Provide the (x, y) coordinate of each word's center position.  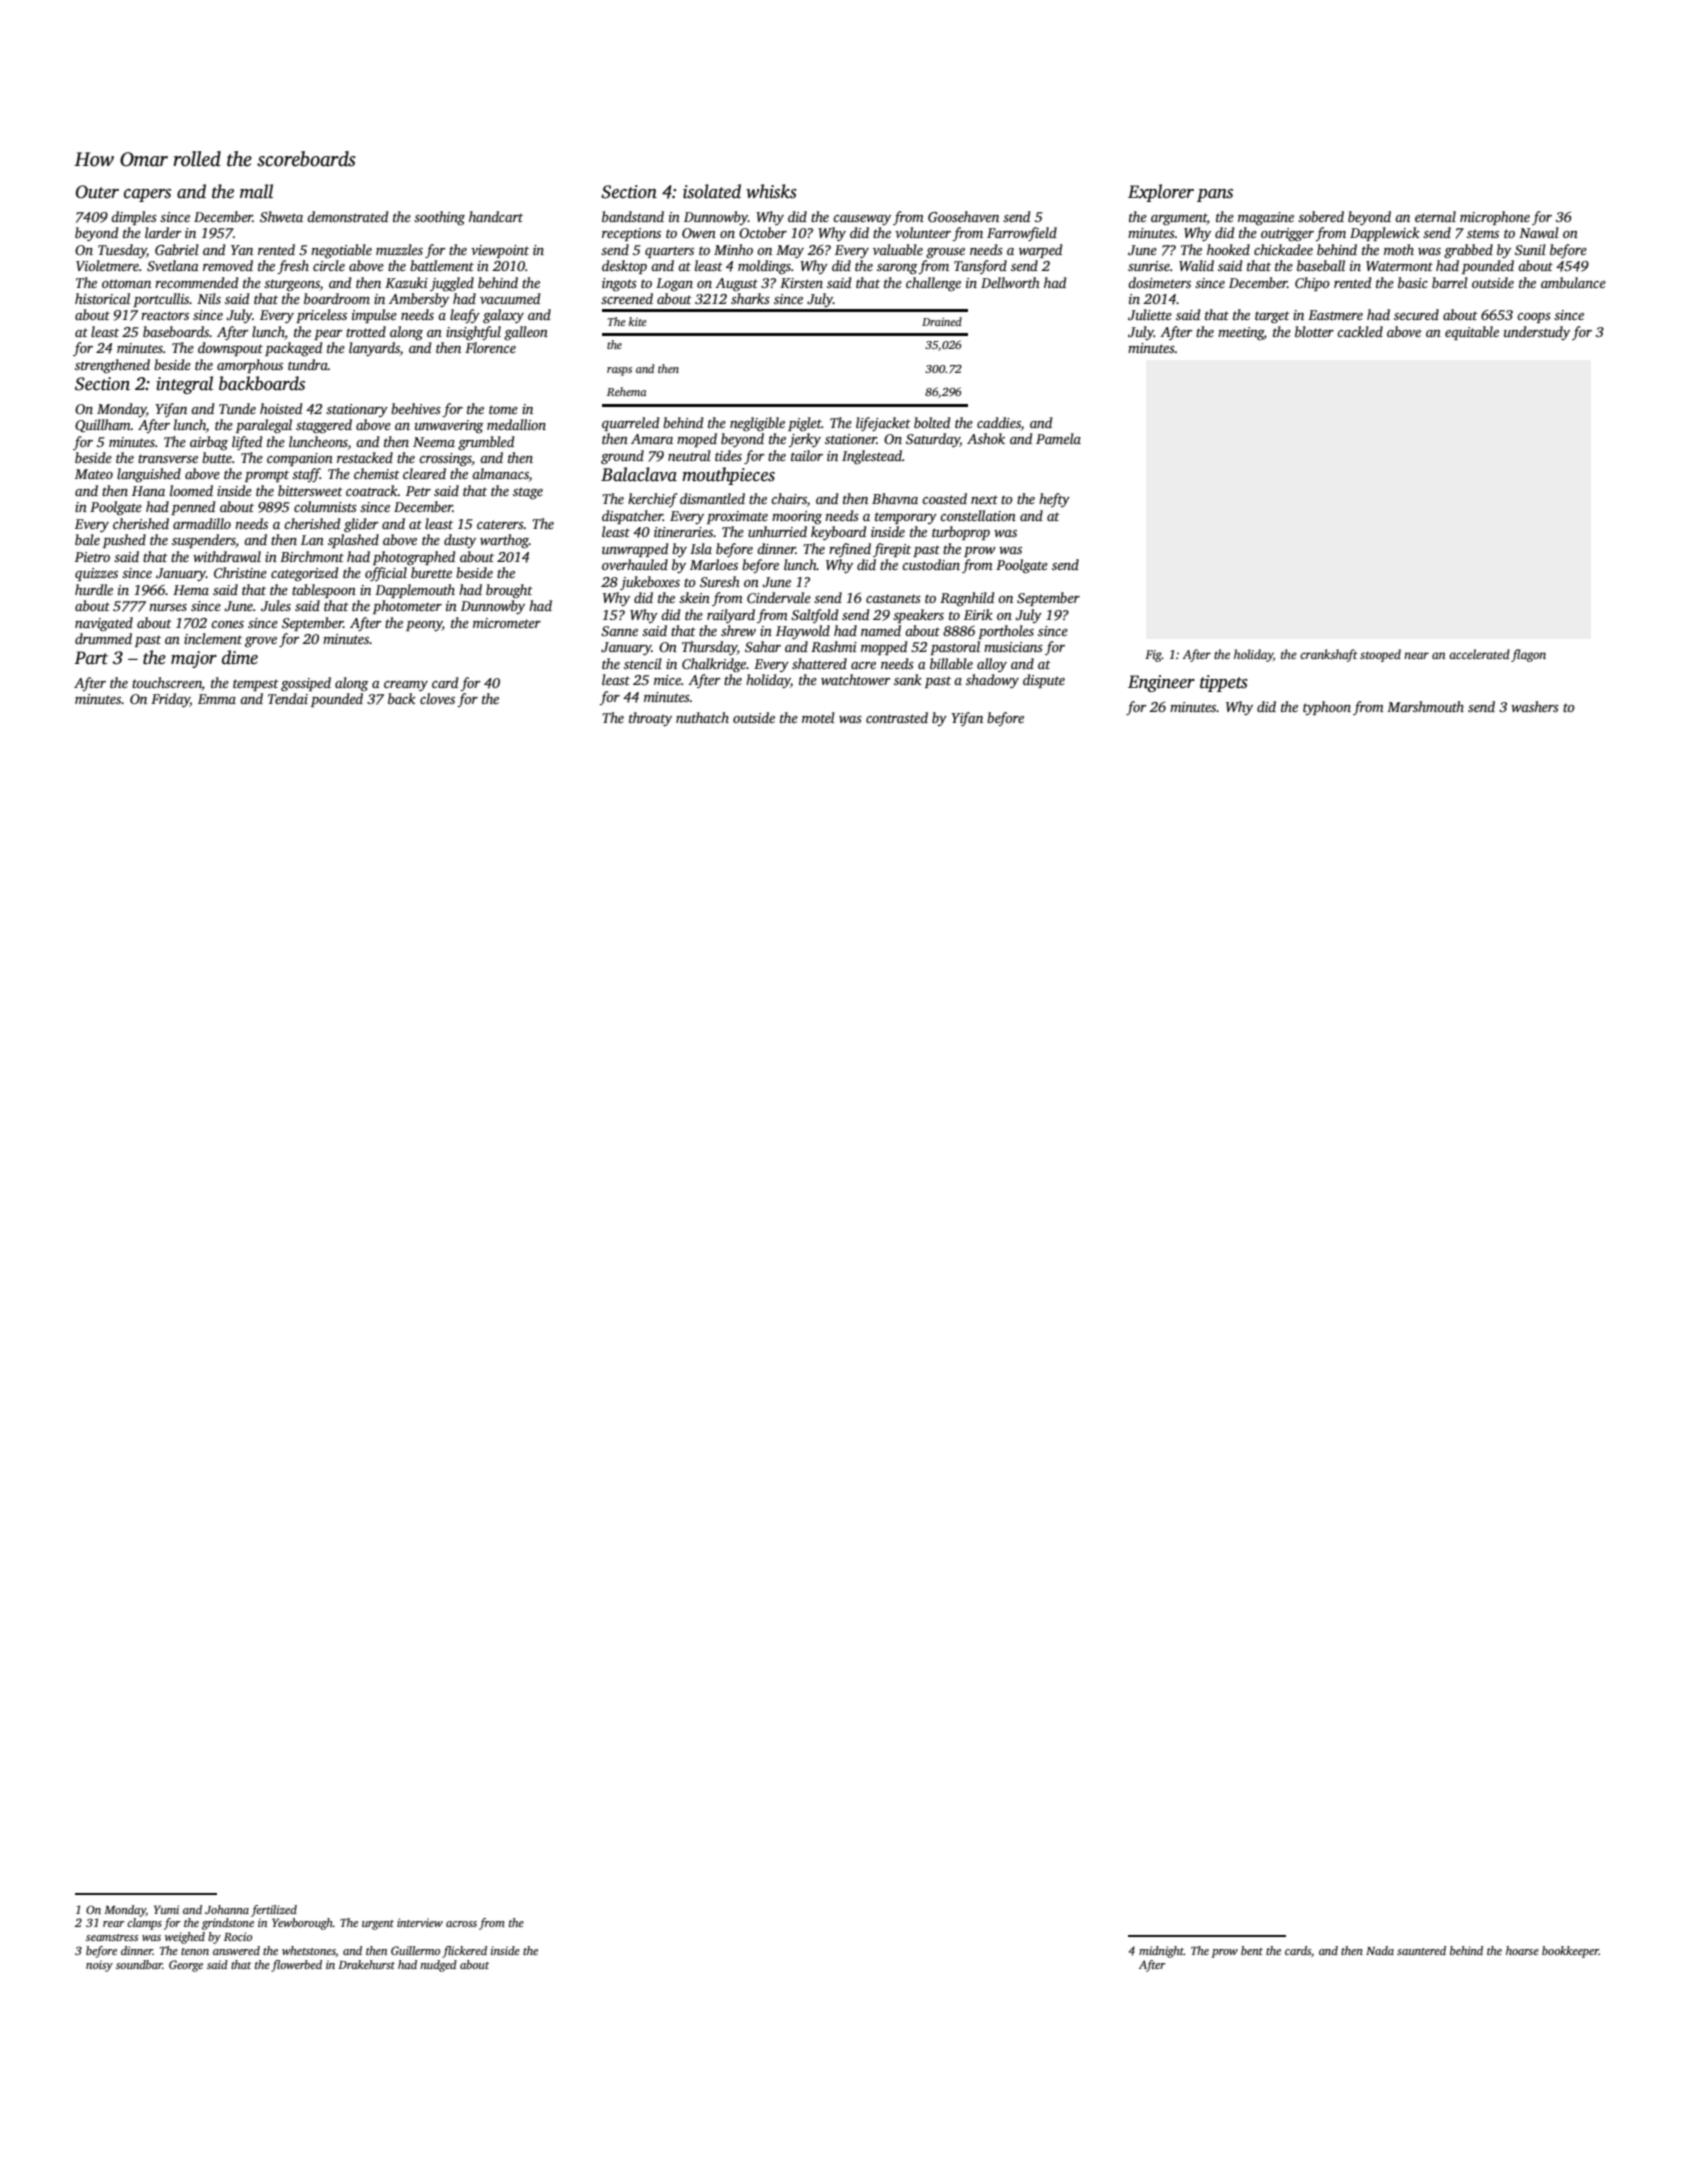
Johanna (227, 1909)
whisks (771, 191)
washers (1535, 706)
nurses (168, 607)
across (461, 1924)
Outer (97, 192)
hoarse (1522, 1950)
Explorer (1161, 193)
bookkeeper (1570, 1952)
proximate (737, 517)
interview (420, 1922)
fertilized (274, 1911)
